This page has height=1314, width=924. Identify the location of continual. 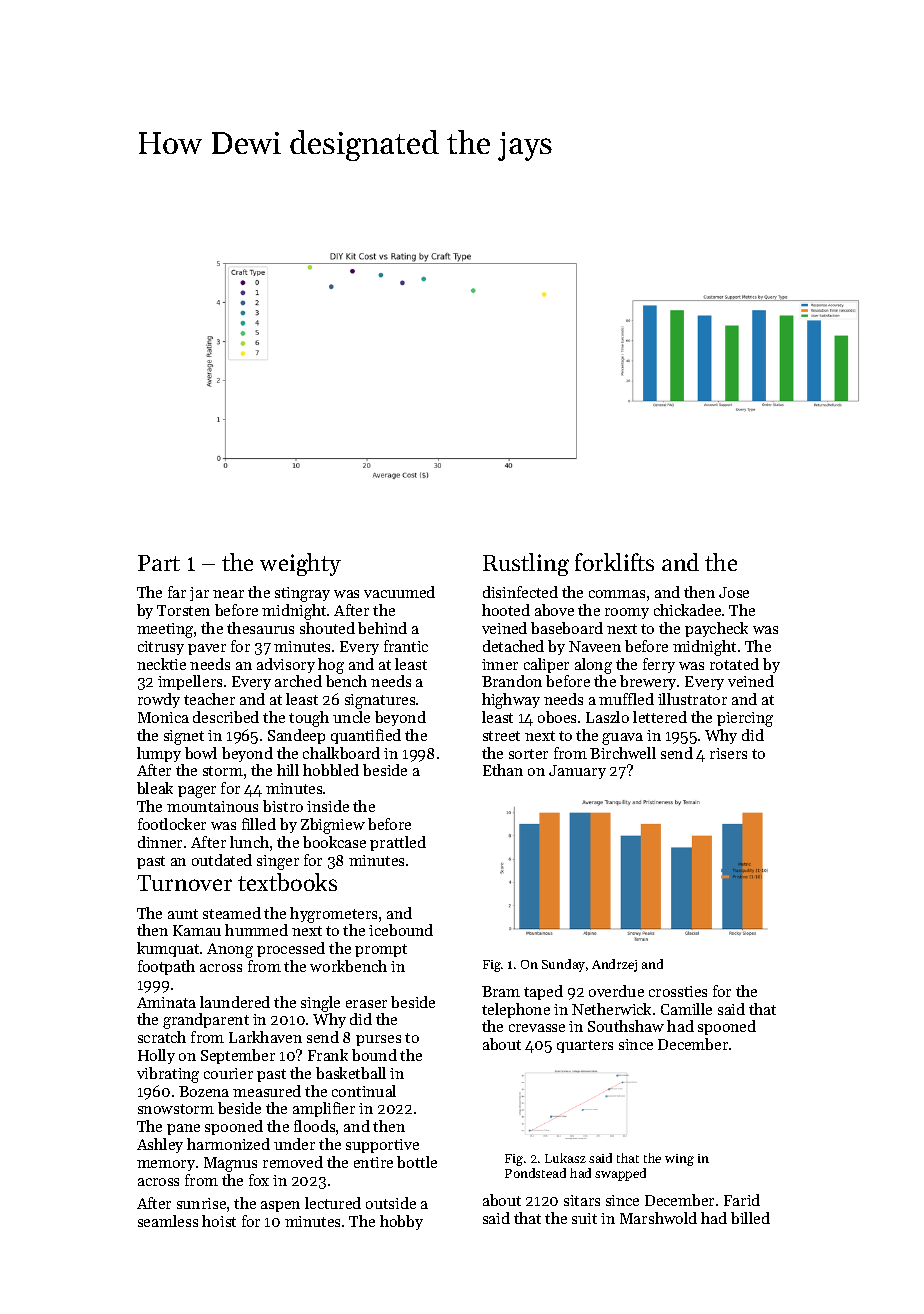
(364, 1091).
